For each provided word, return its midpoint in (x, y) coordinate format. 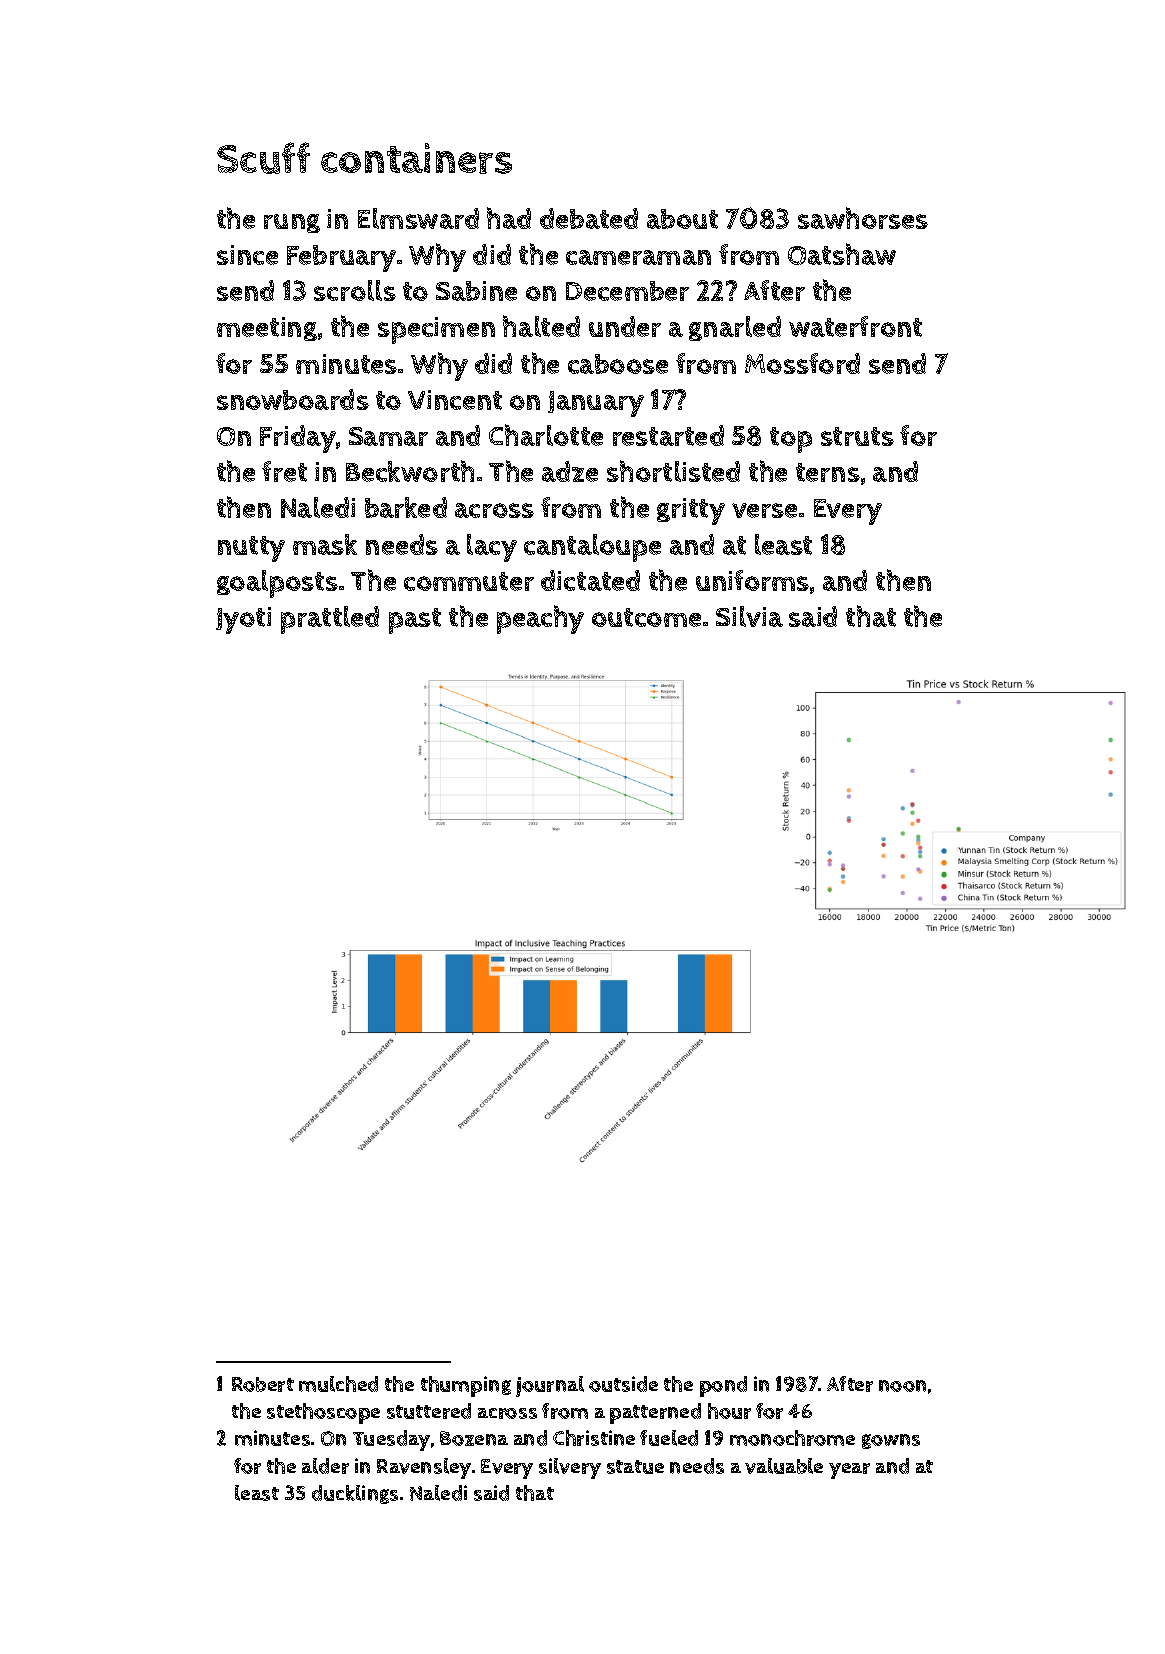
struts (857, 436)
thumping (466, 1386)
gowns (891, 1441)
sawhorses (863, 218)
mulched (338, 1384)
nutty (251, 549)
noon (902, 1386)
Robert (263, 1384)
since (247, 255)
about (682, 219)
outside (623, 1384)
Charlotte (546, 435)
